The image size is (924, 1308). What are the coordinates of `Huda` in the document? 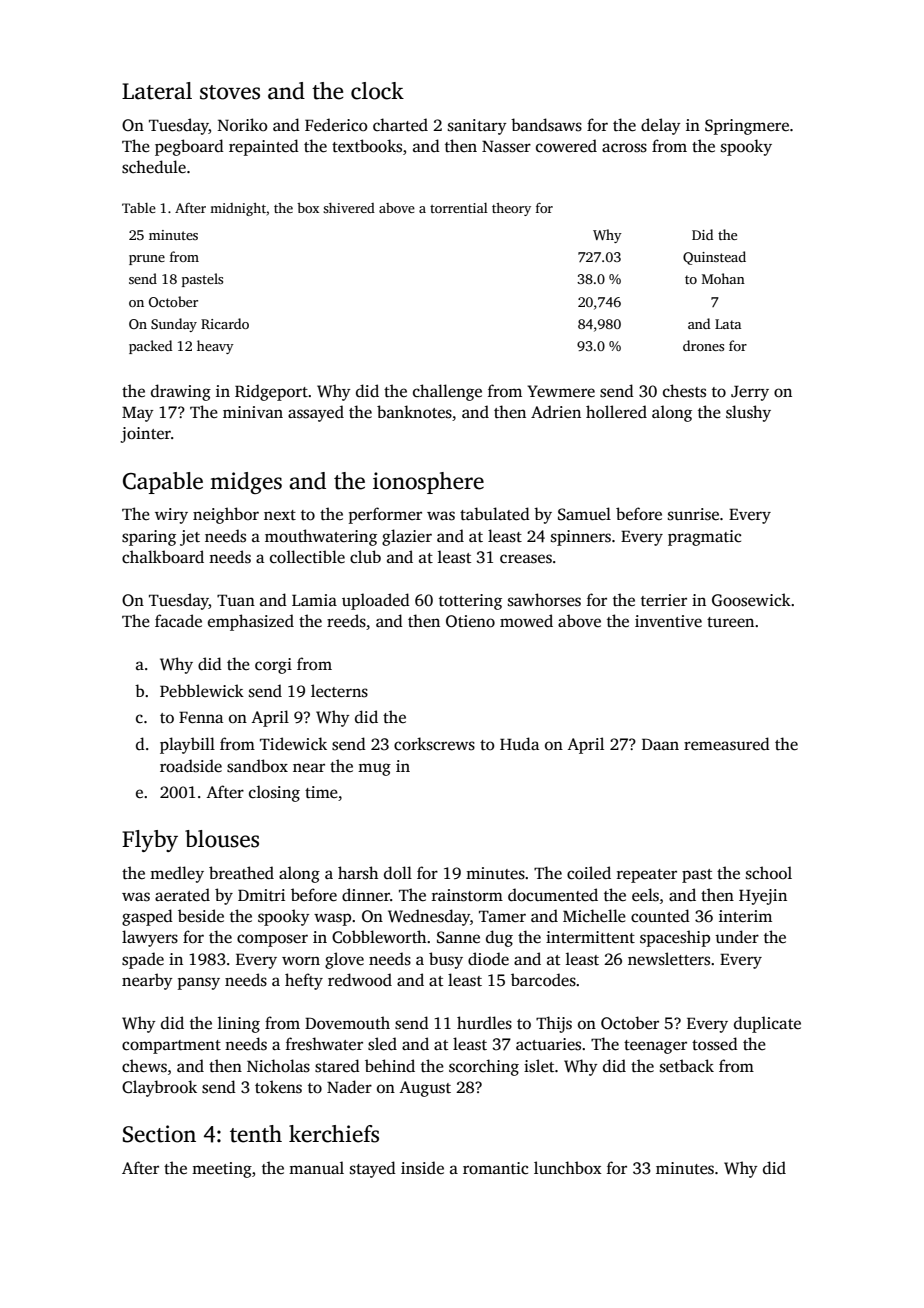 It's located at (519, 743).
